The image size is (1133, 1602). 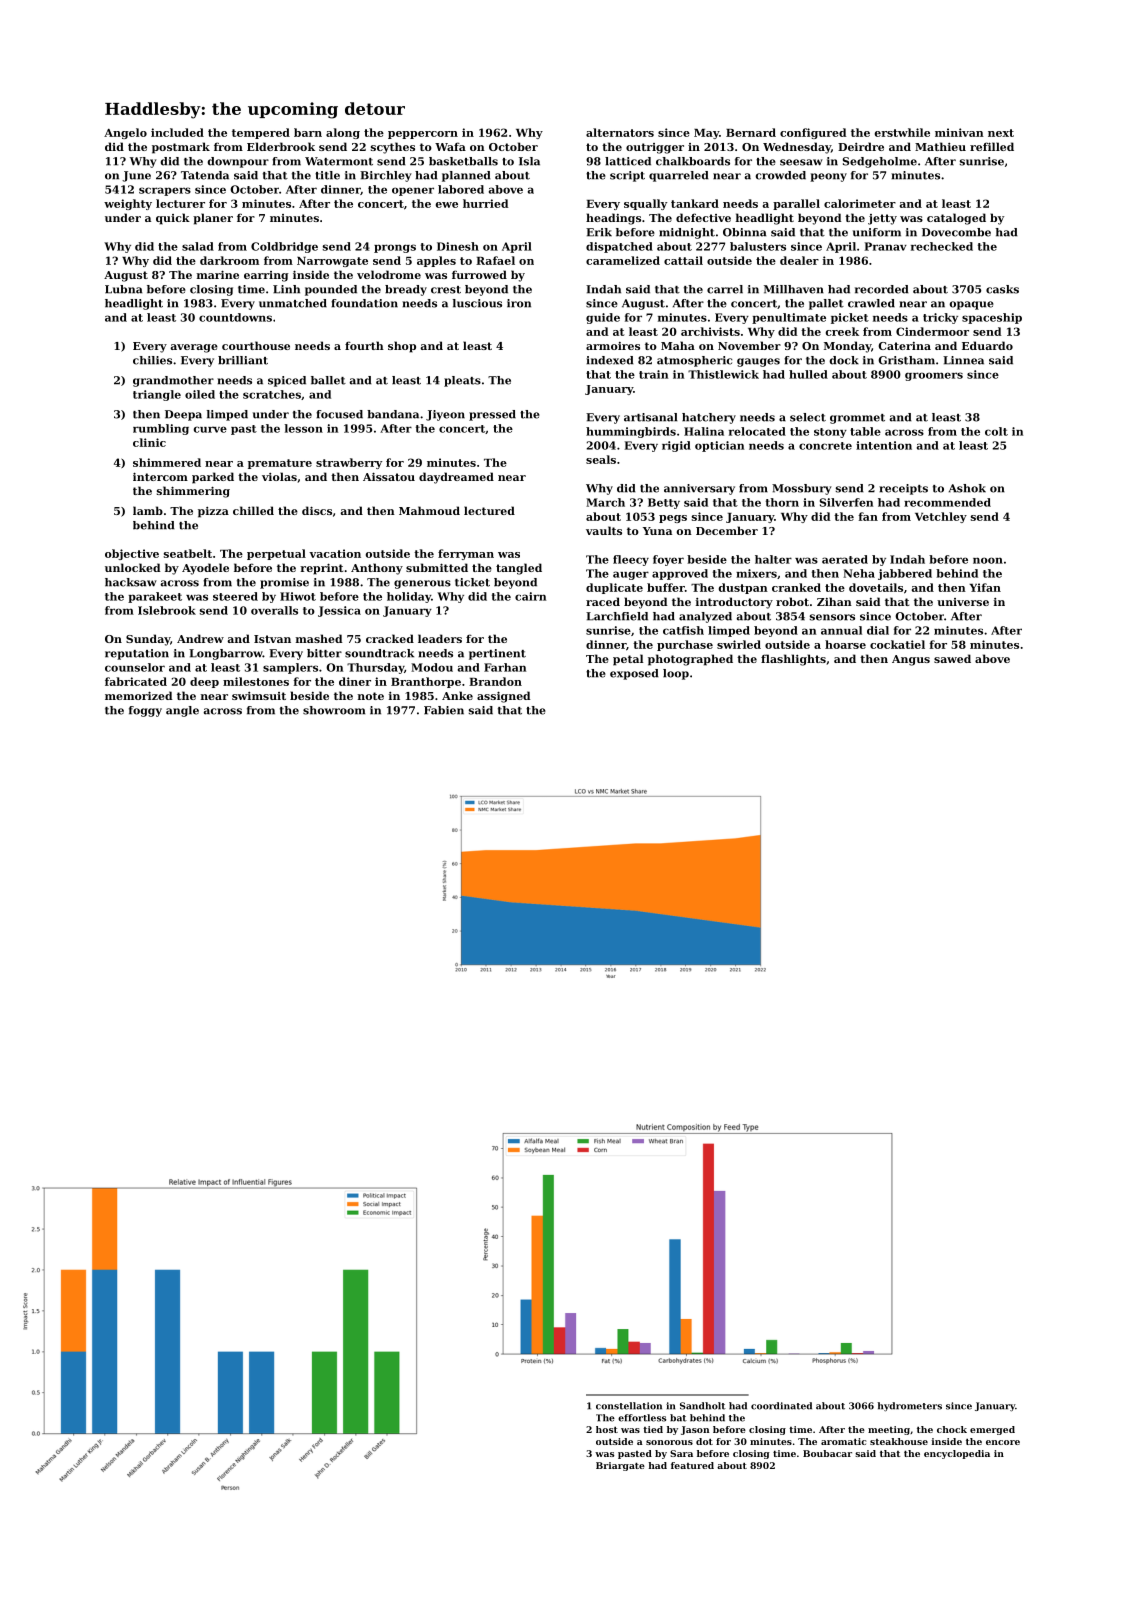 What do you see at coordinates (629, 1406) in the screenshot?
I see `constellation` at bounding box center [629, 1406].
